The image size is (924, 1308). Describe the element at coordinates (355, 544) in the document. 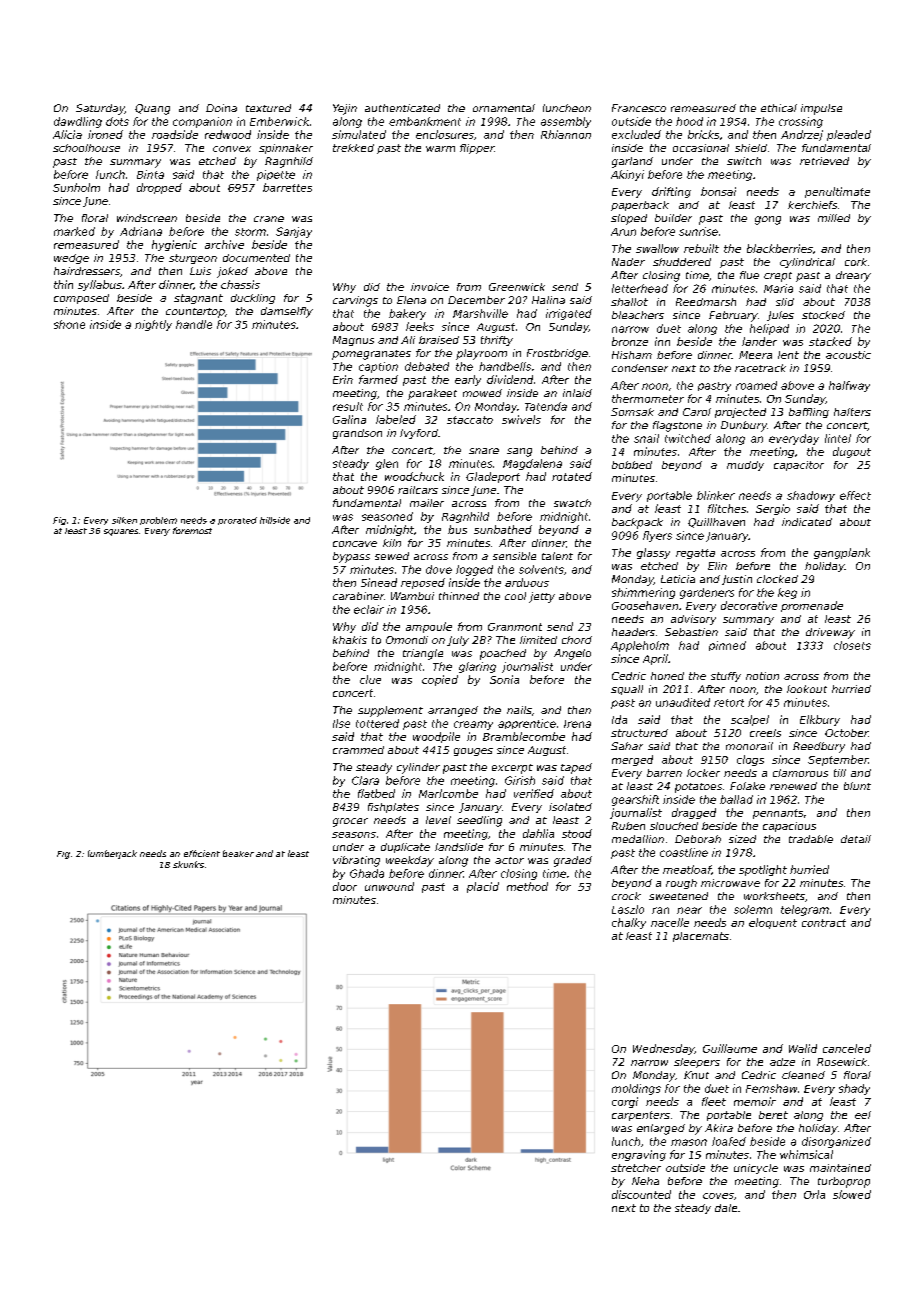

I see `concave` at that location.
